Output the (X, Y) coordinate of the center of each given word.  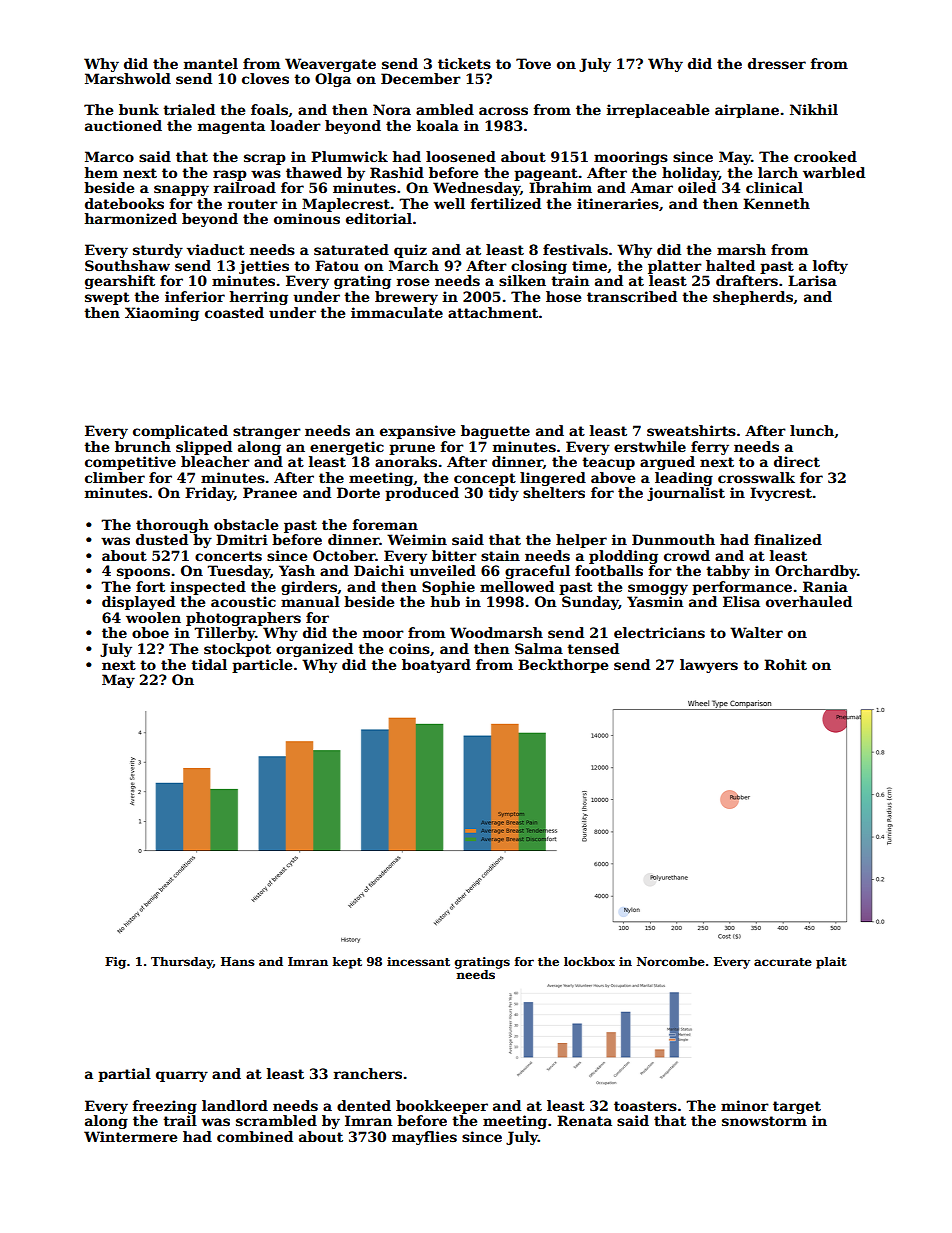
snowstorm (764, 1121)
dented (364, 1105)
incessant (418, 961)
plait (831, 963)
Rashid (397, 172)
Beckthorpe (563, 666)
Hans (238, 961)
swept (107, 298)
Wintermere (130, 1136)
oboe (150, 632)
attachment (493, 312)
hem (101, 172)
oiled (697, 187)
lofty (830, 267)
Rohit (785, 664)
